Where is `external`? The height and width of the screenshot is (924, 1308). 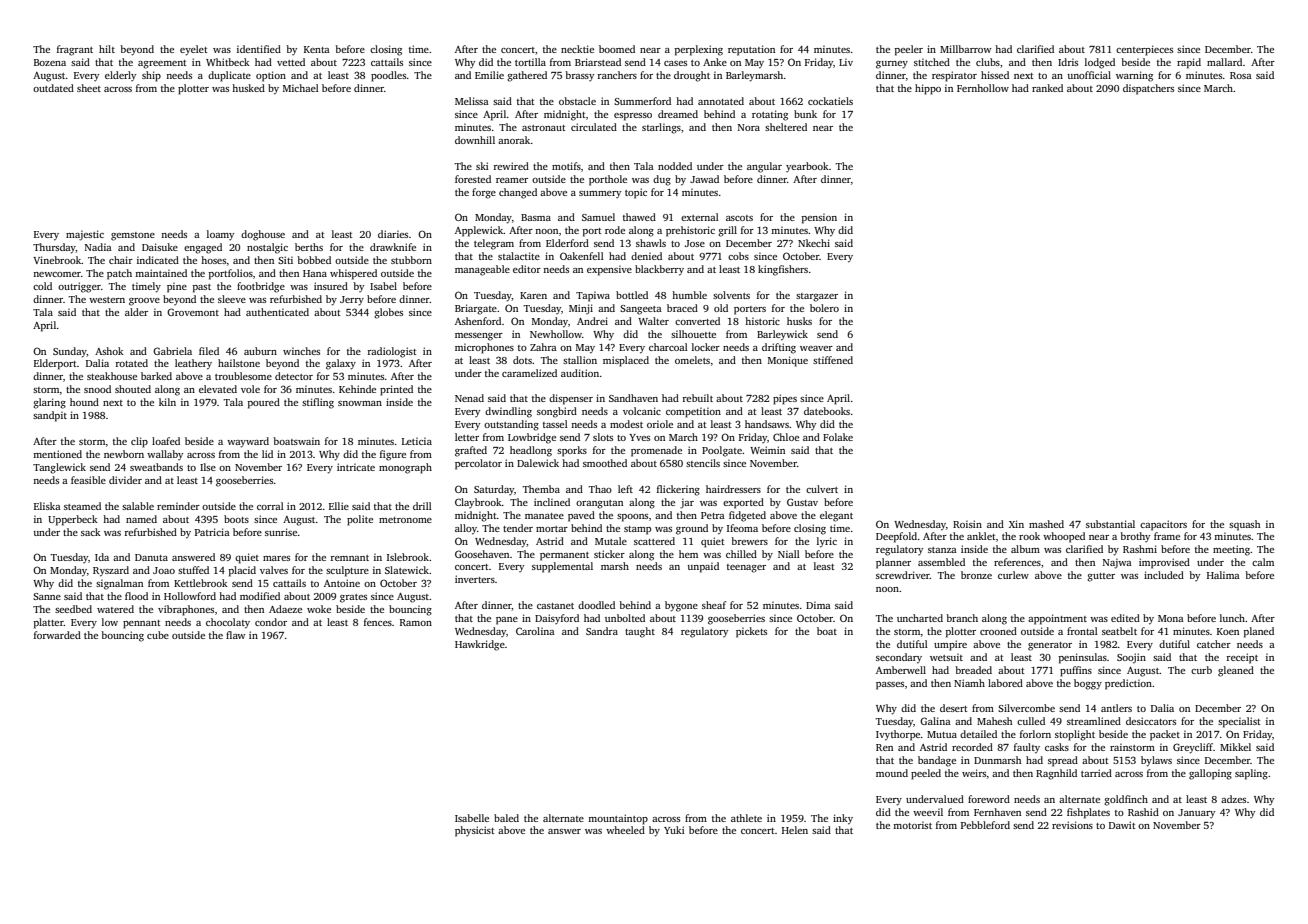 external is located at coordinates (700, 217).
